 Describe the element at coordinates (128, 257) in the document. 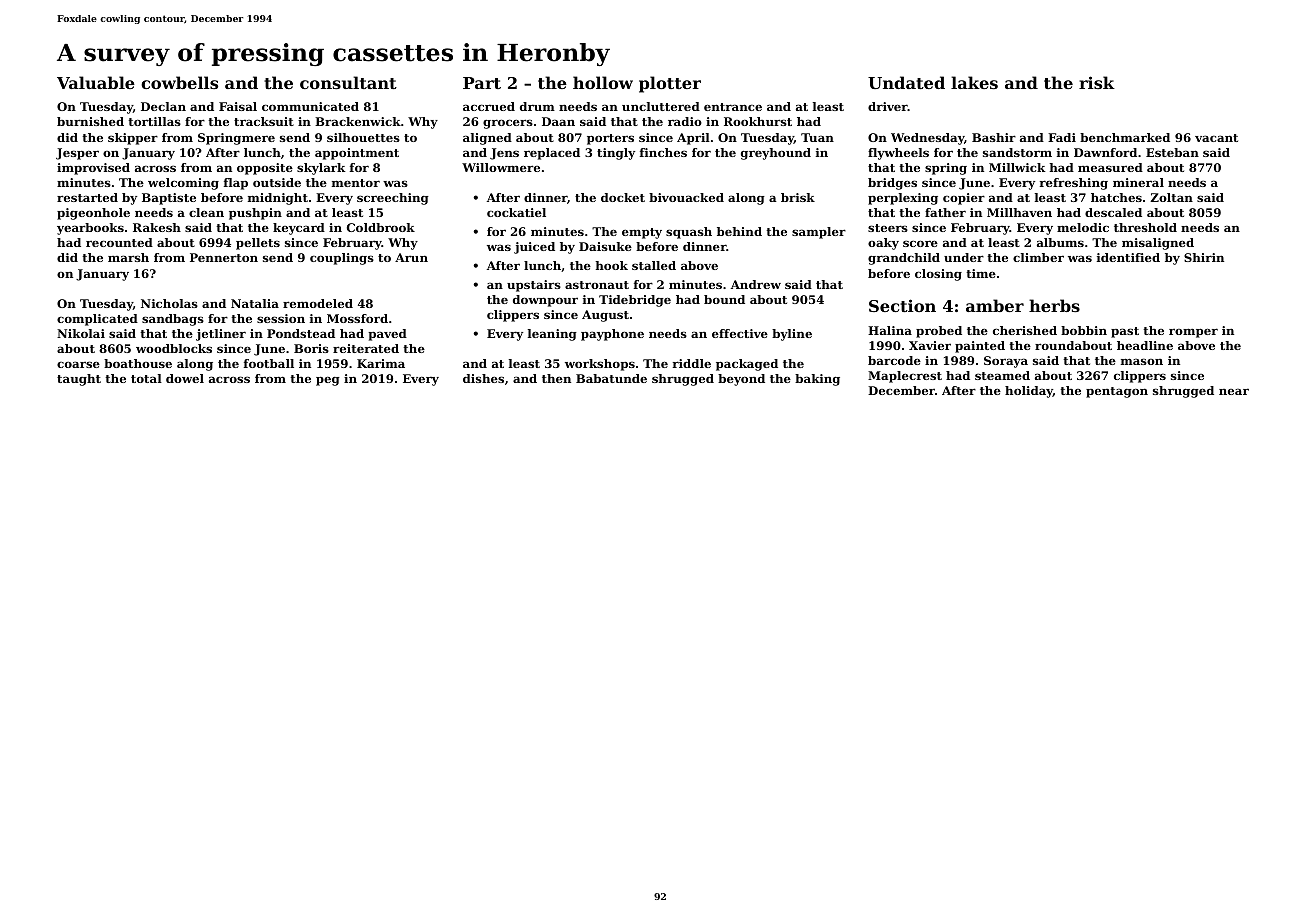

I see `marsh` at that location.
